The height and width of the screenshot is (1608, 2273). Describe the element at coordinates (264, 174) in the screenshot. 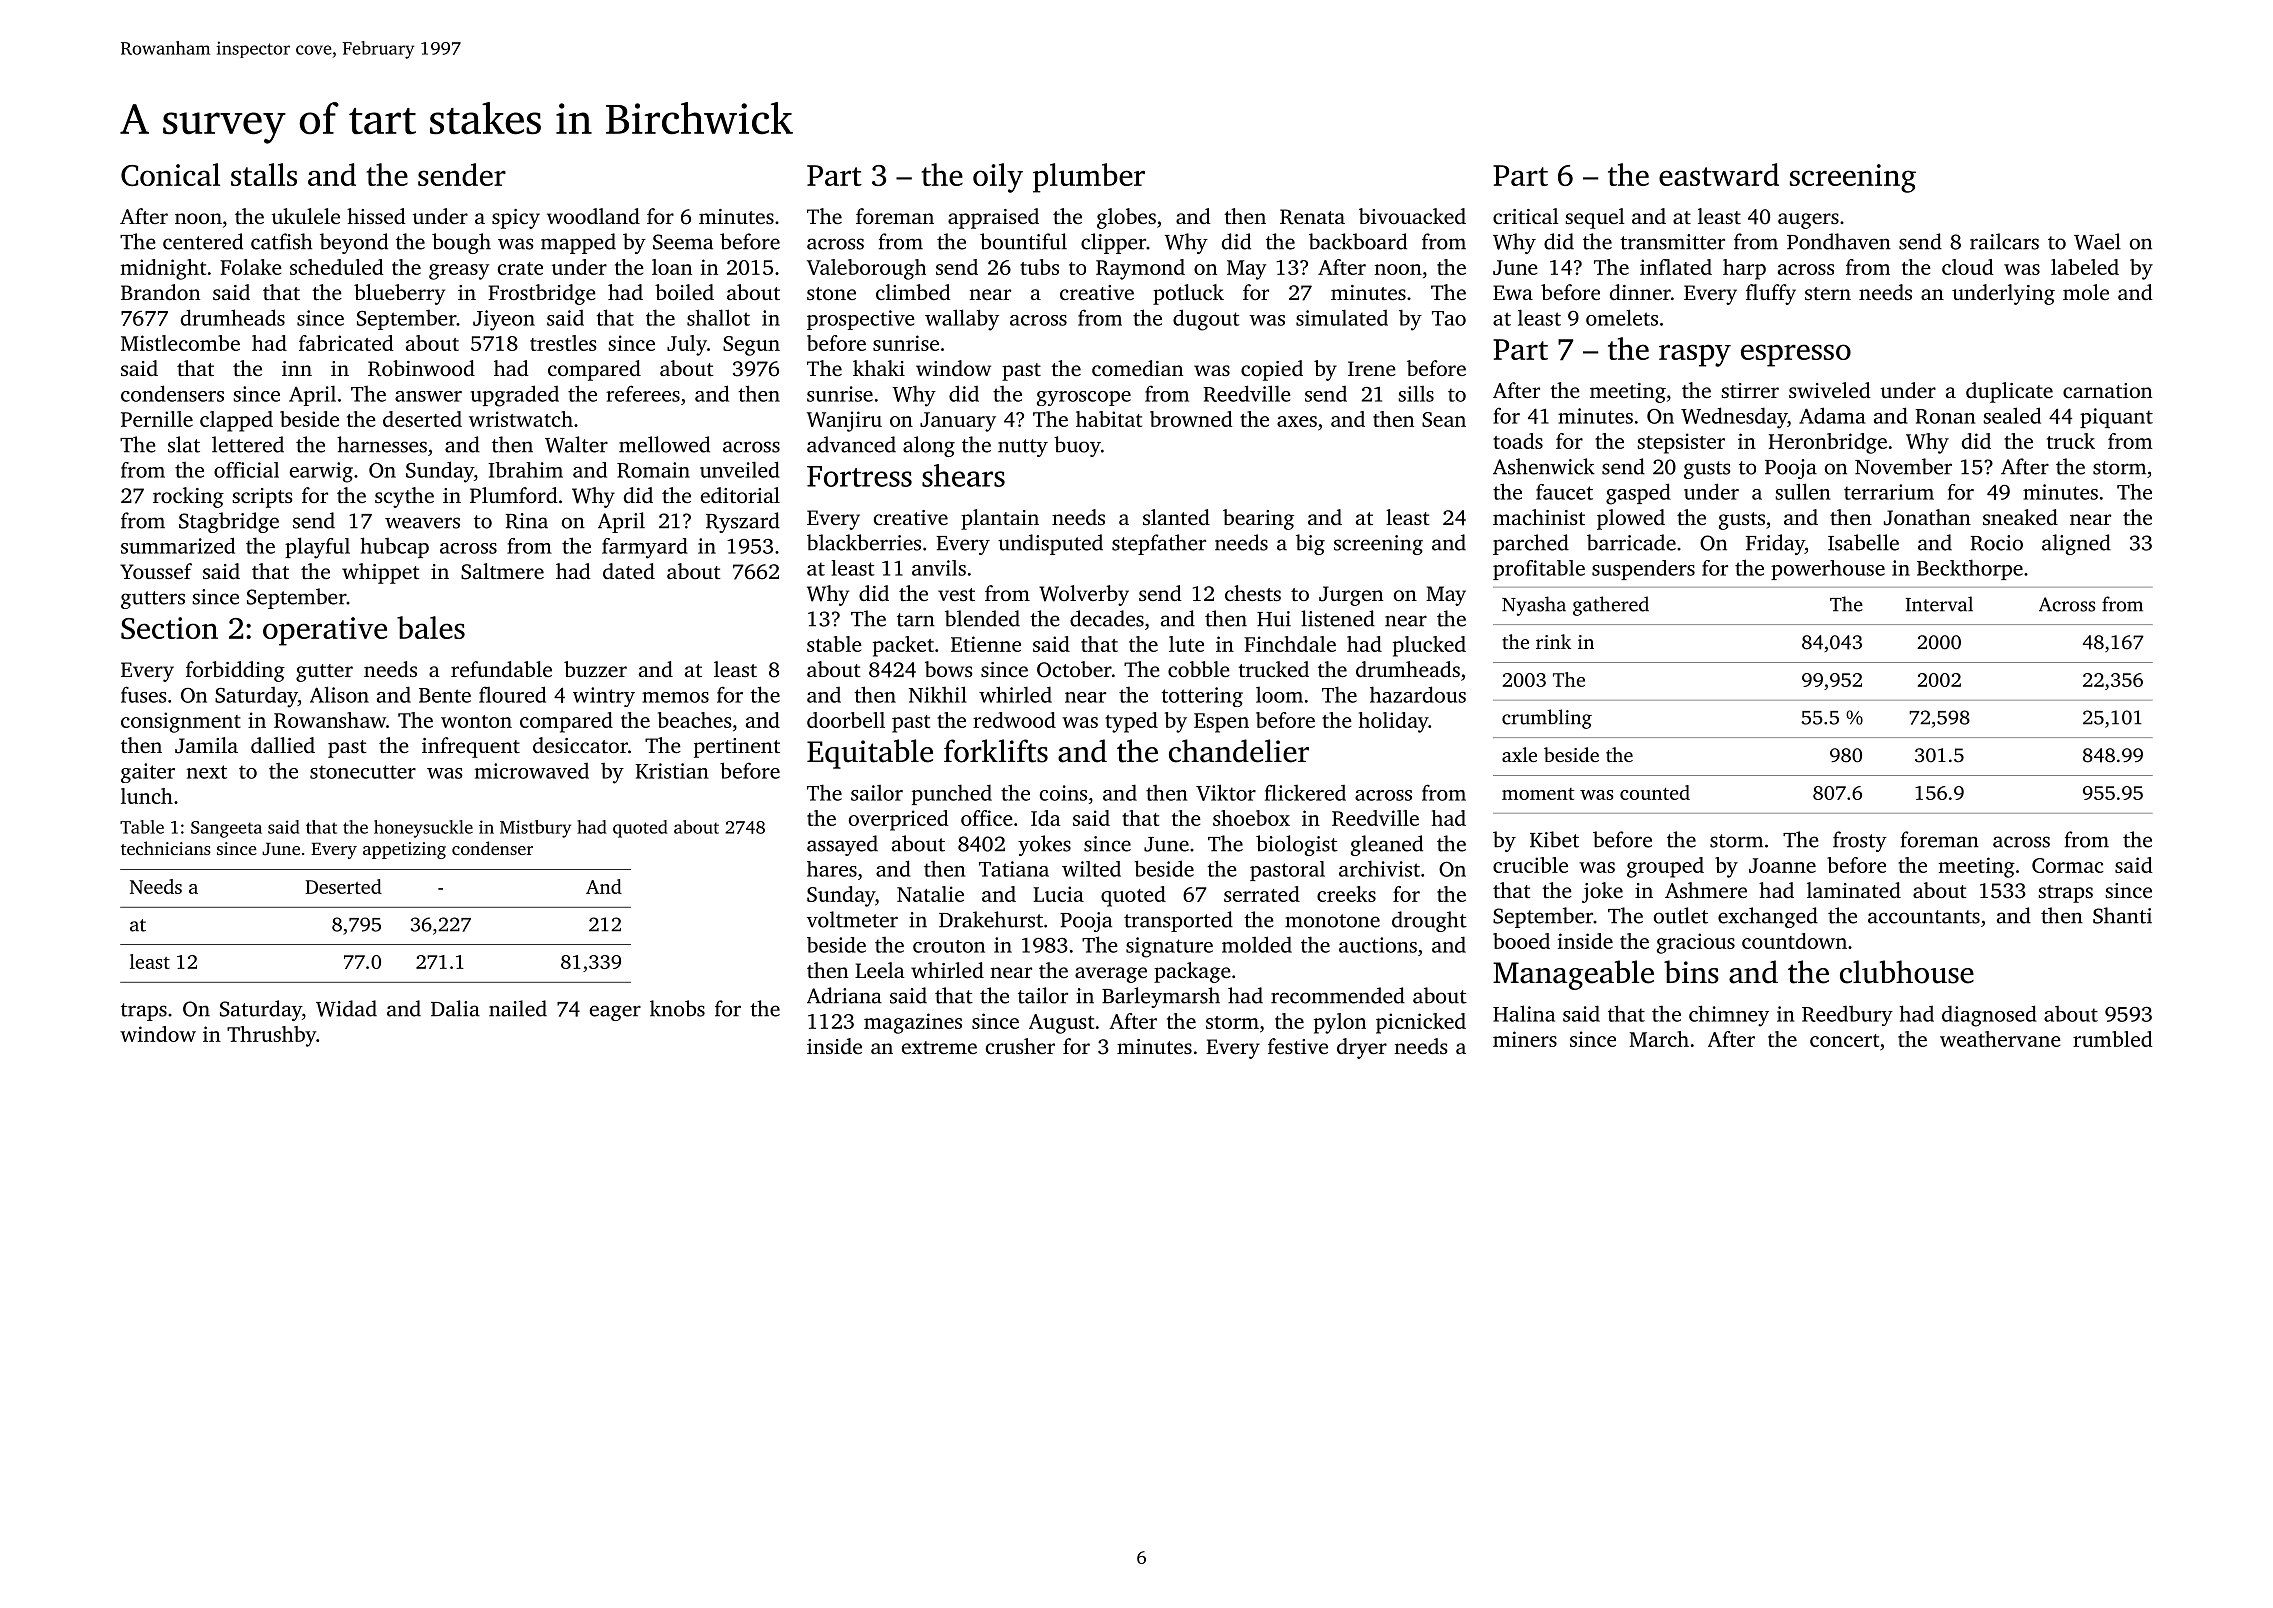

I see `stalls` at that location.
